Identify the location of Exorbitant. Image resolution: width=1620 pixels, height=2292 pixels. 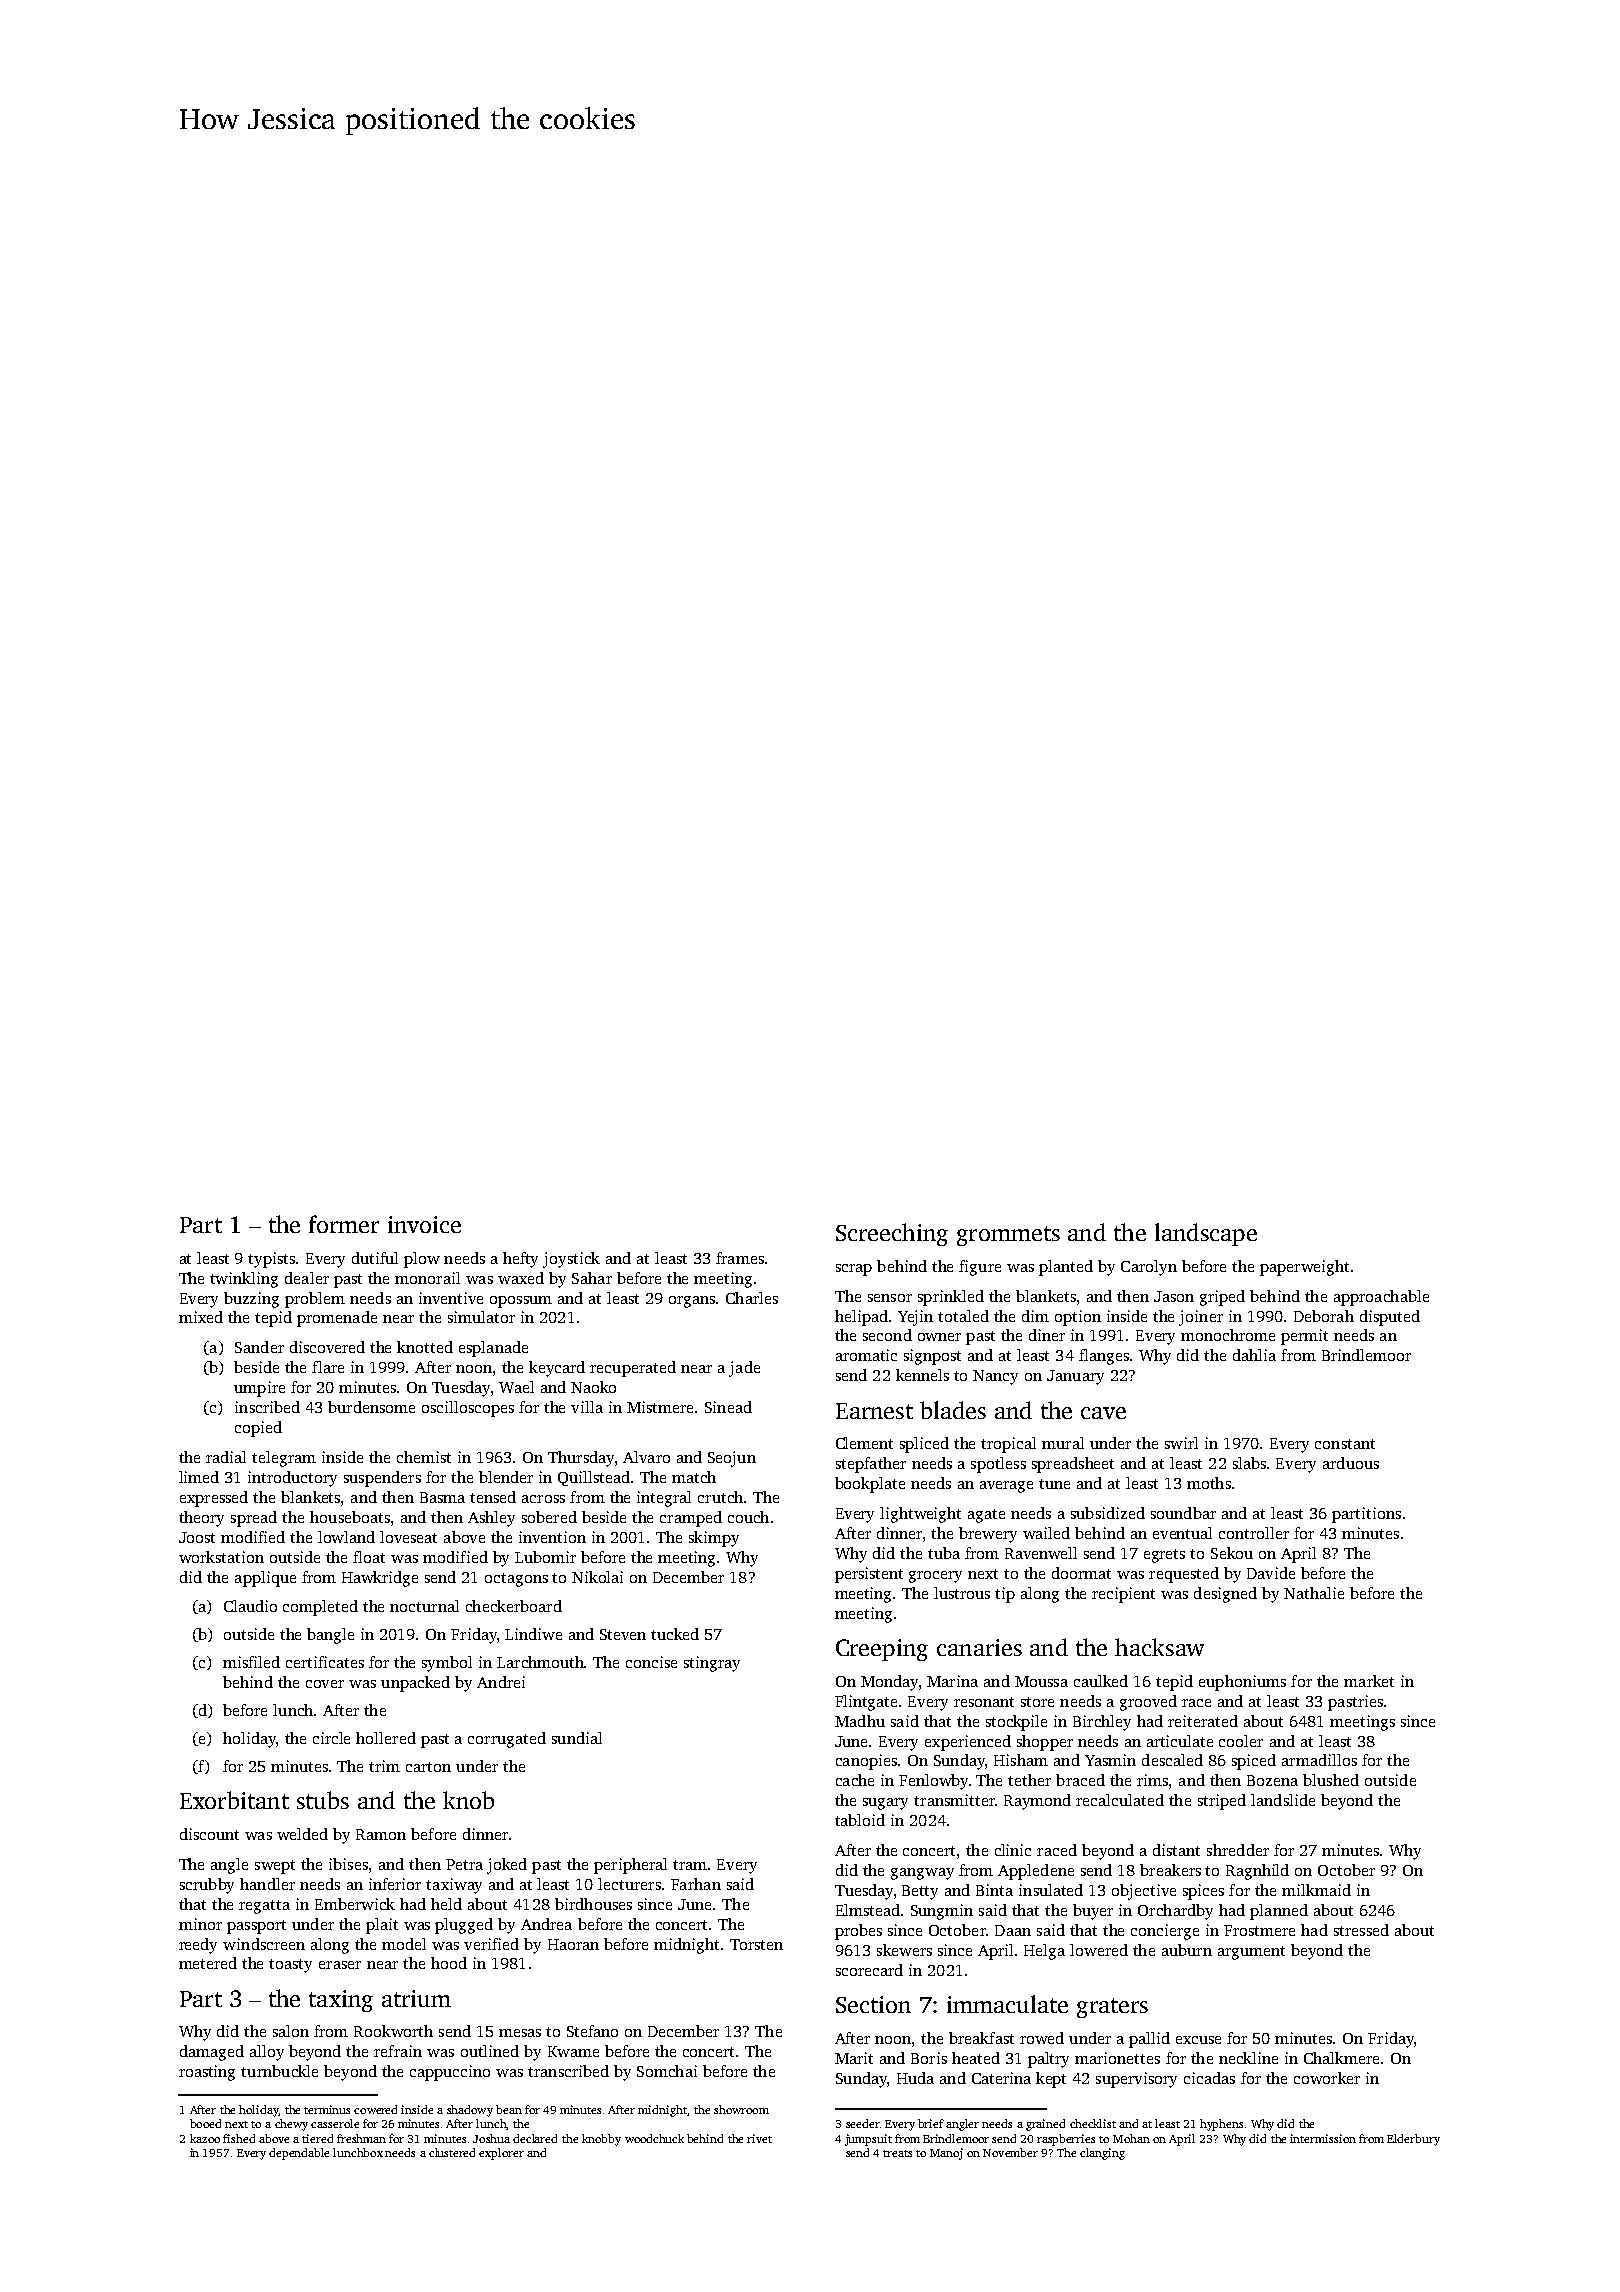
(234, 1800).
